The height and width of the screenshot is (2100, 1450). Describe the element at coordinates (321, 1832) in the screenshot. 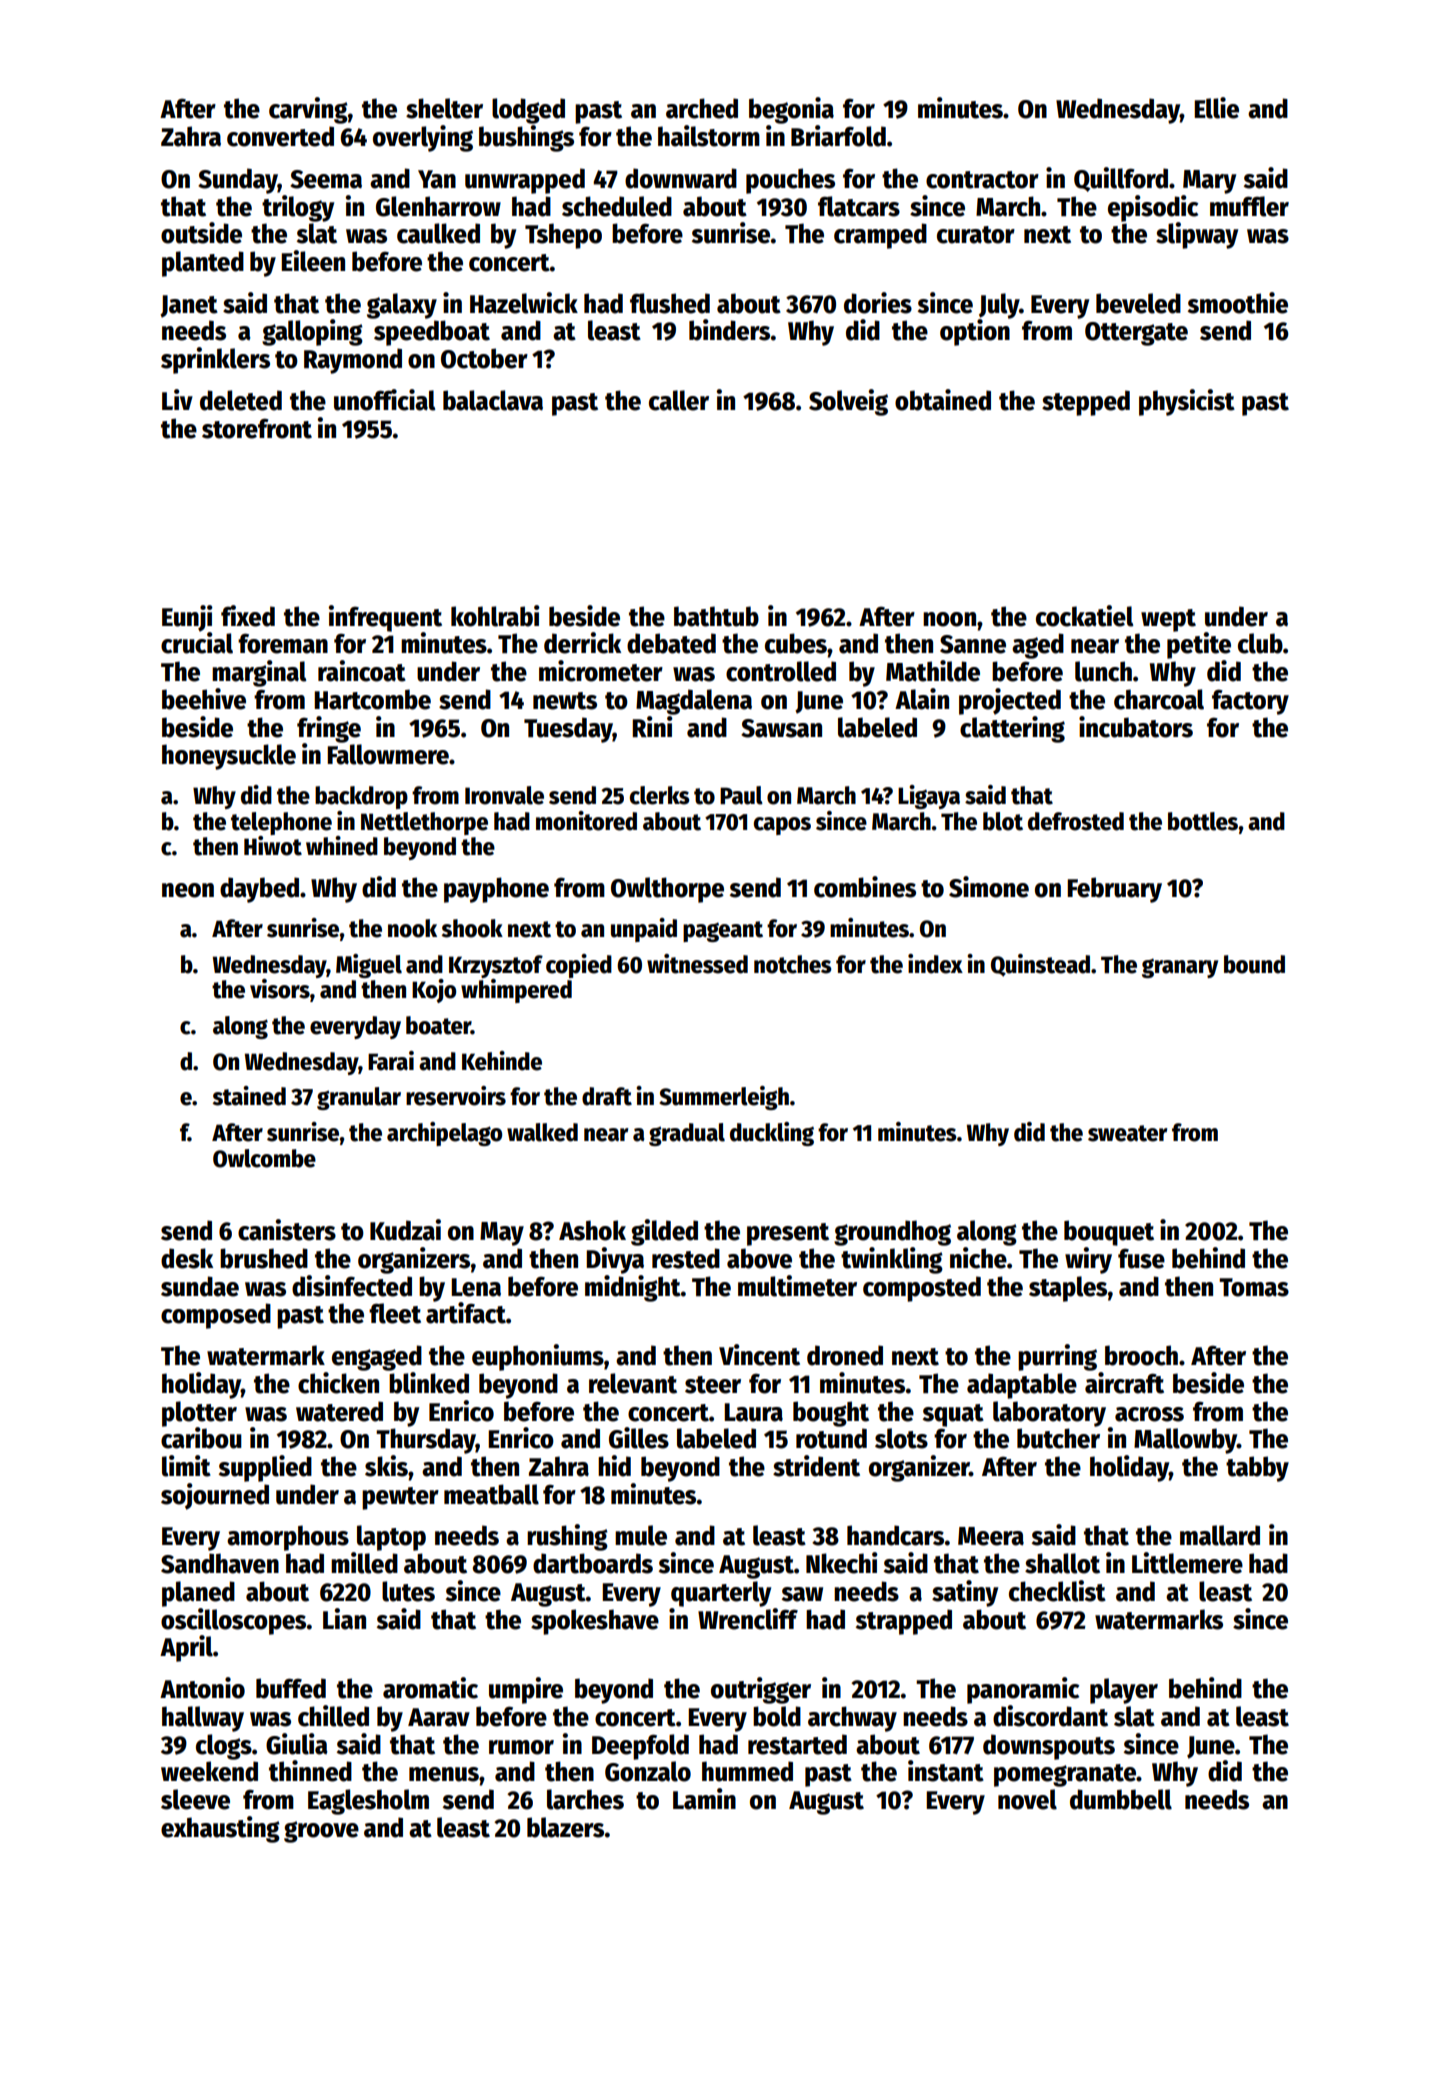

I see `groove` at that location.
